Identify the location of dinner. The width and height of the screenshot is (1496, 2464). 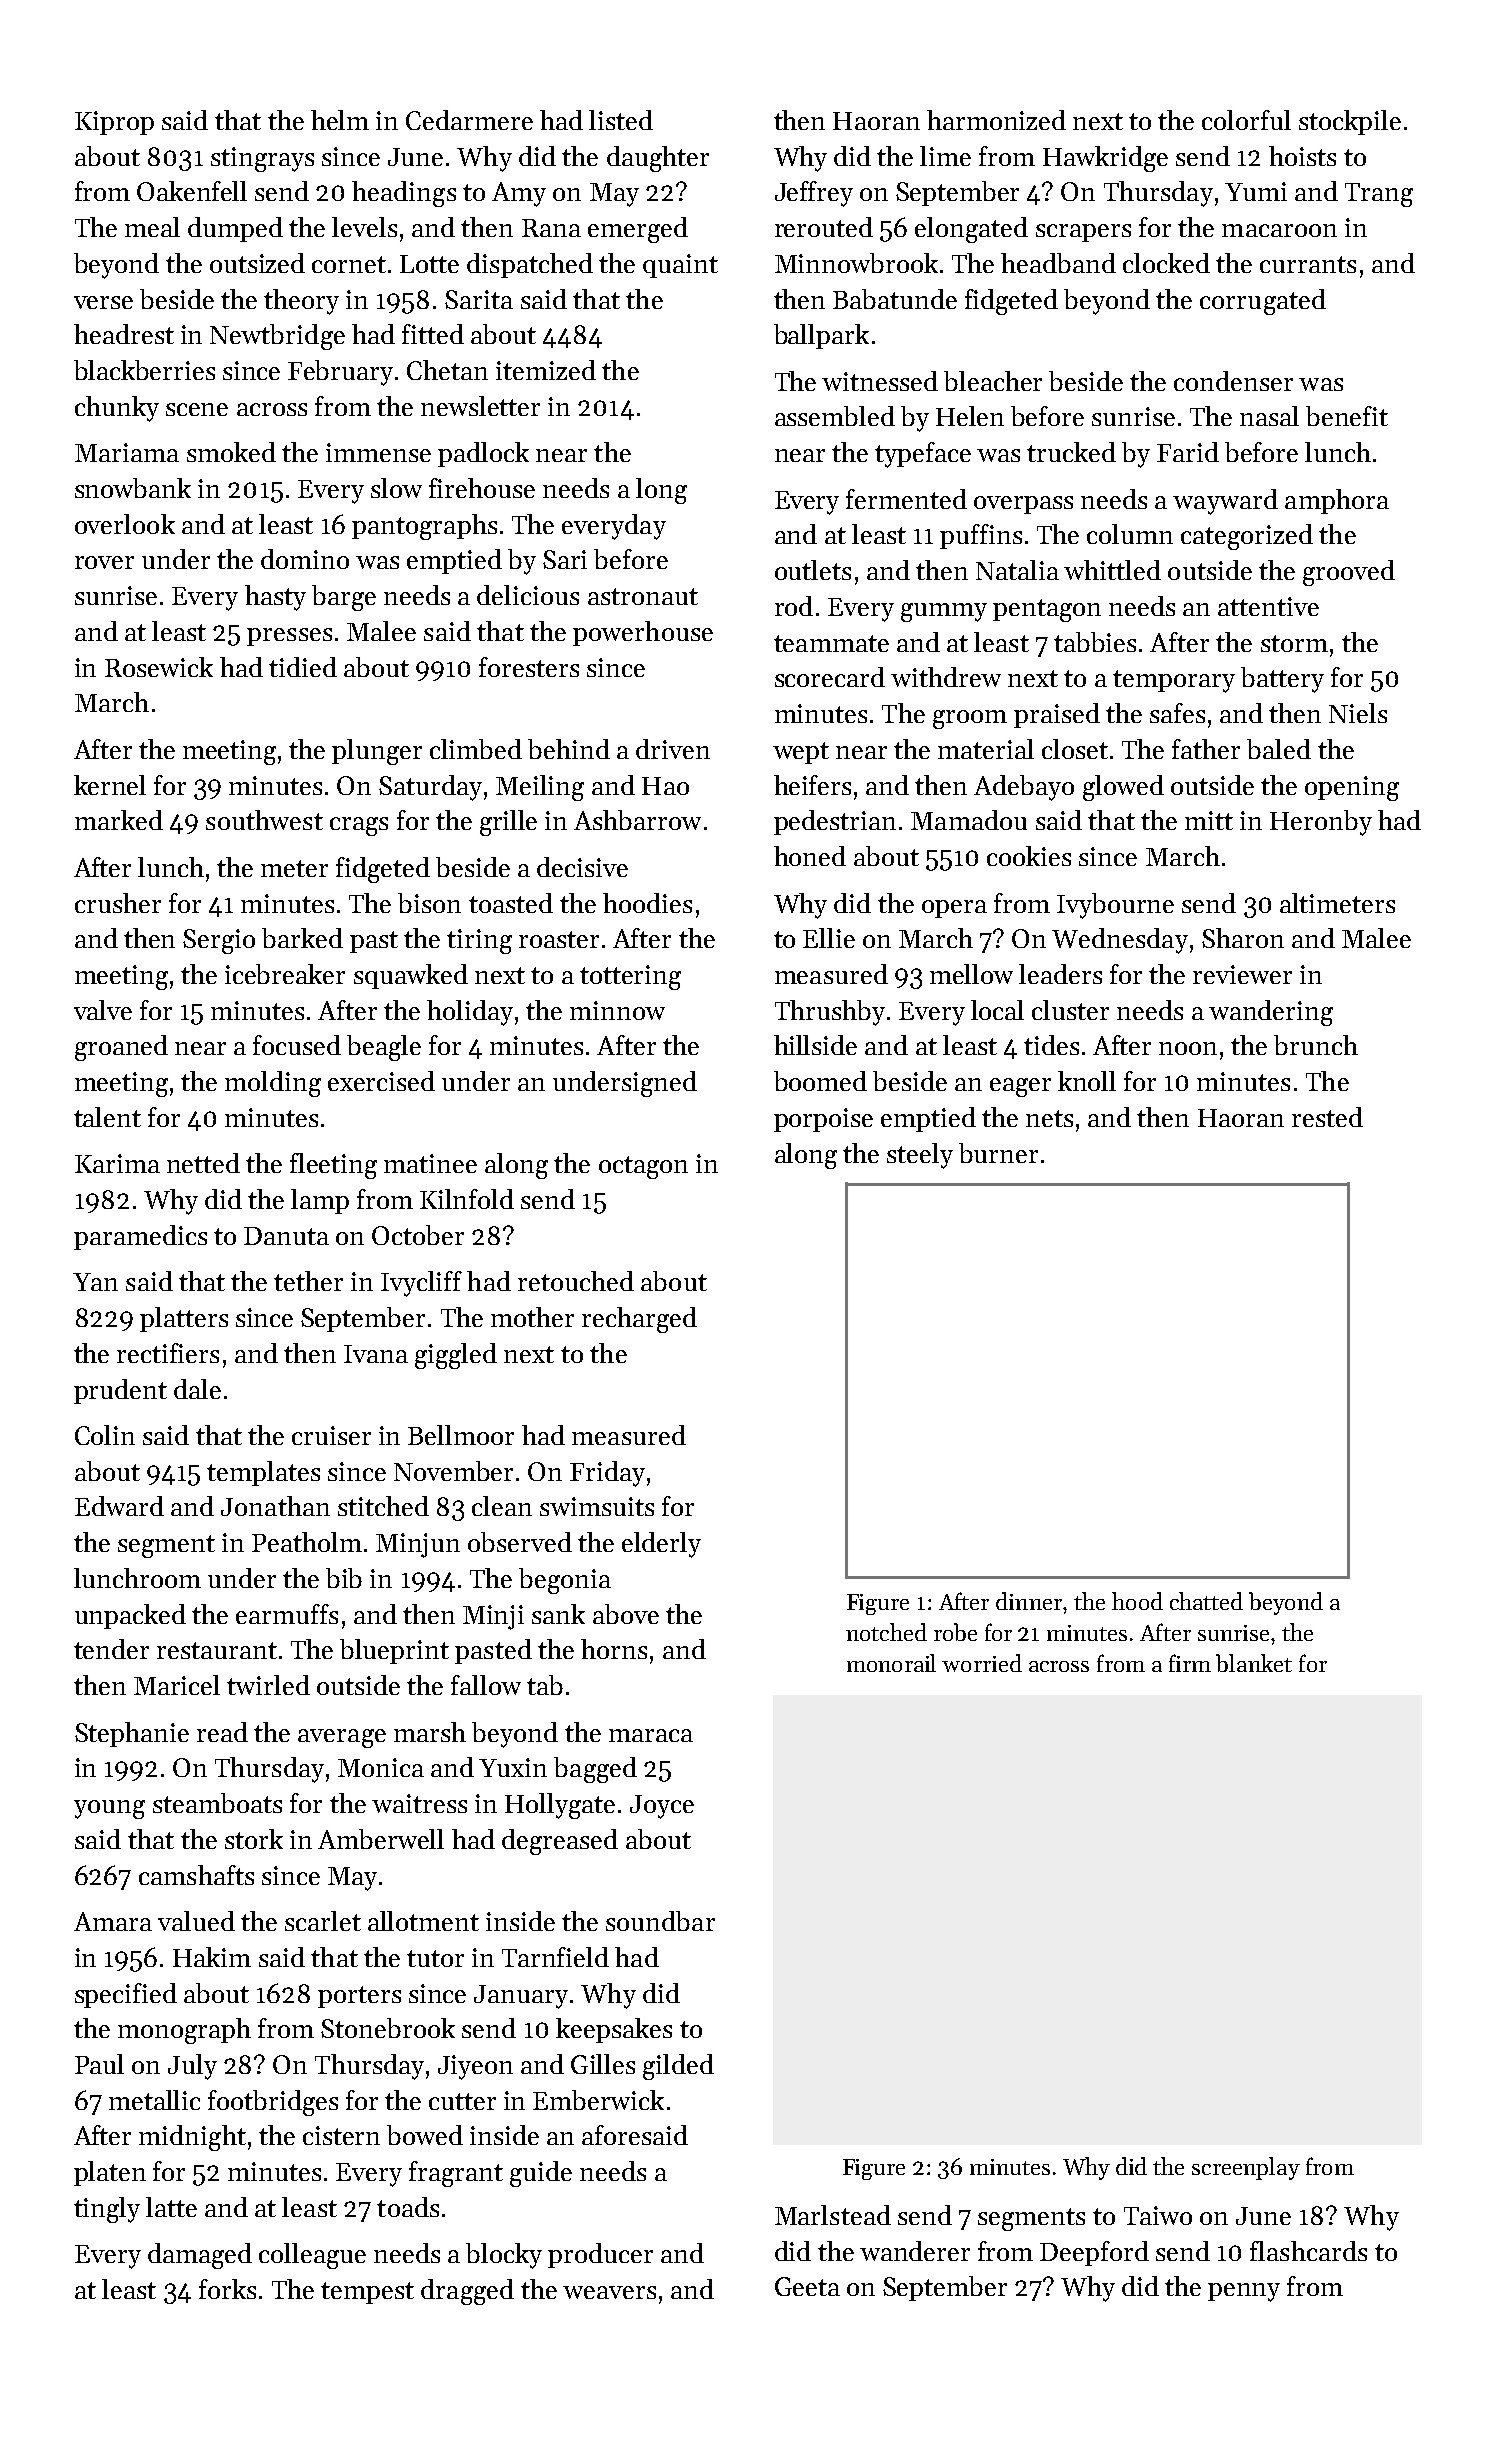
(1029, 1601).
